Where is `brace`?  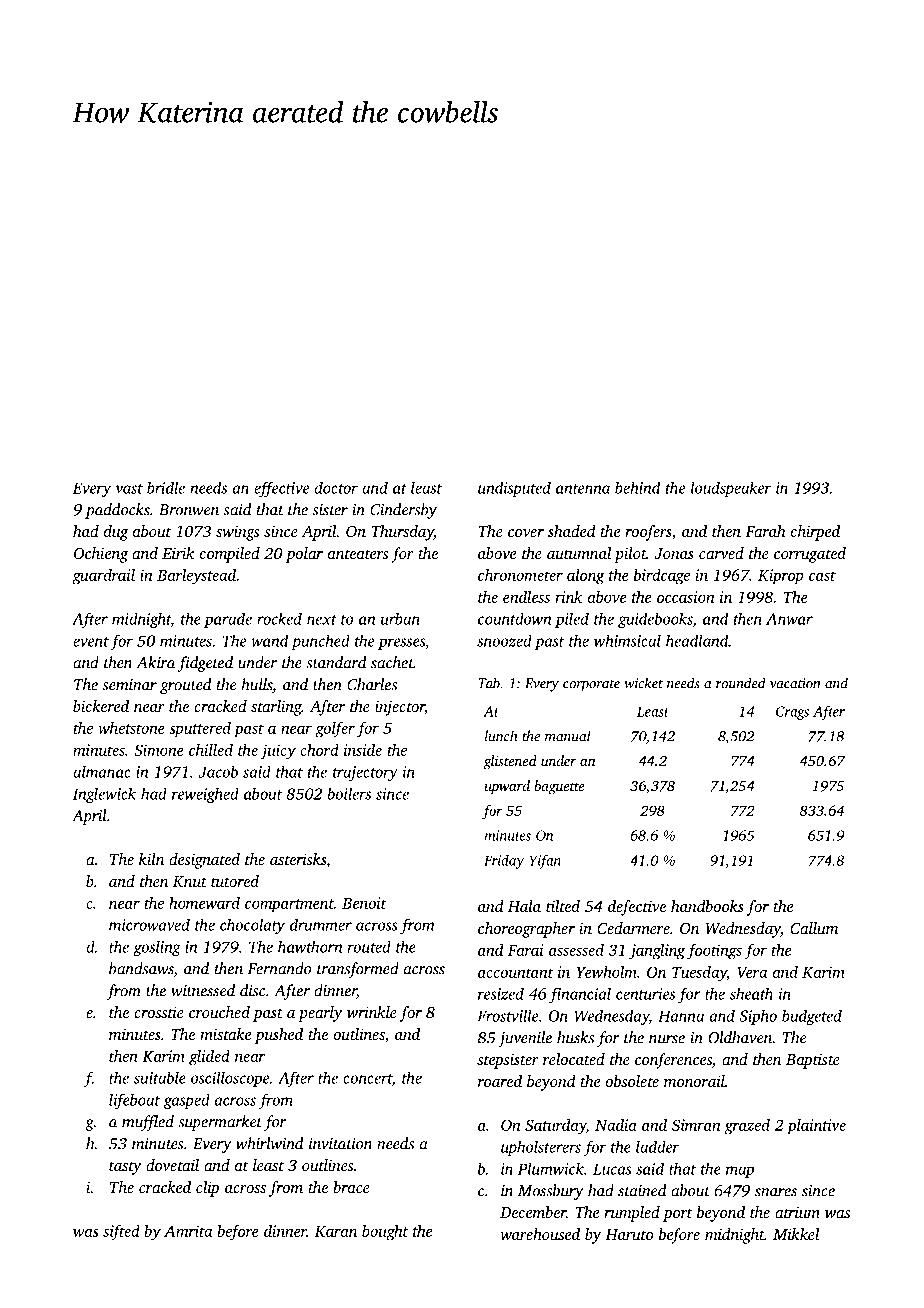 brace is located at coordinates (351, 1187).
